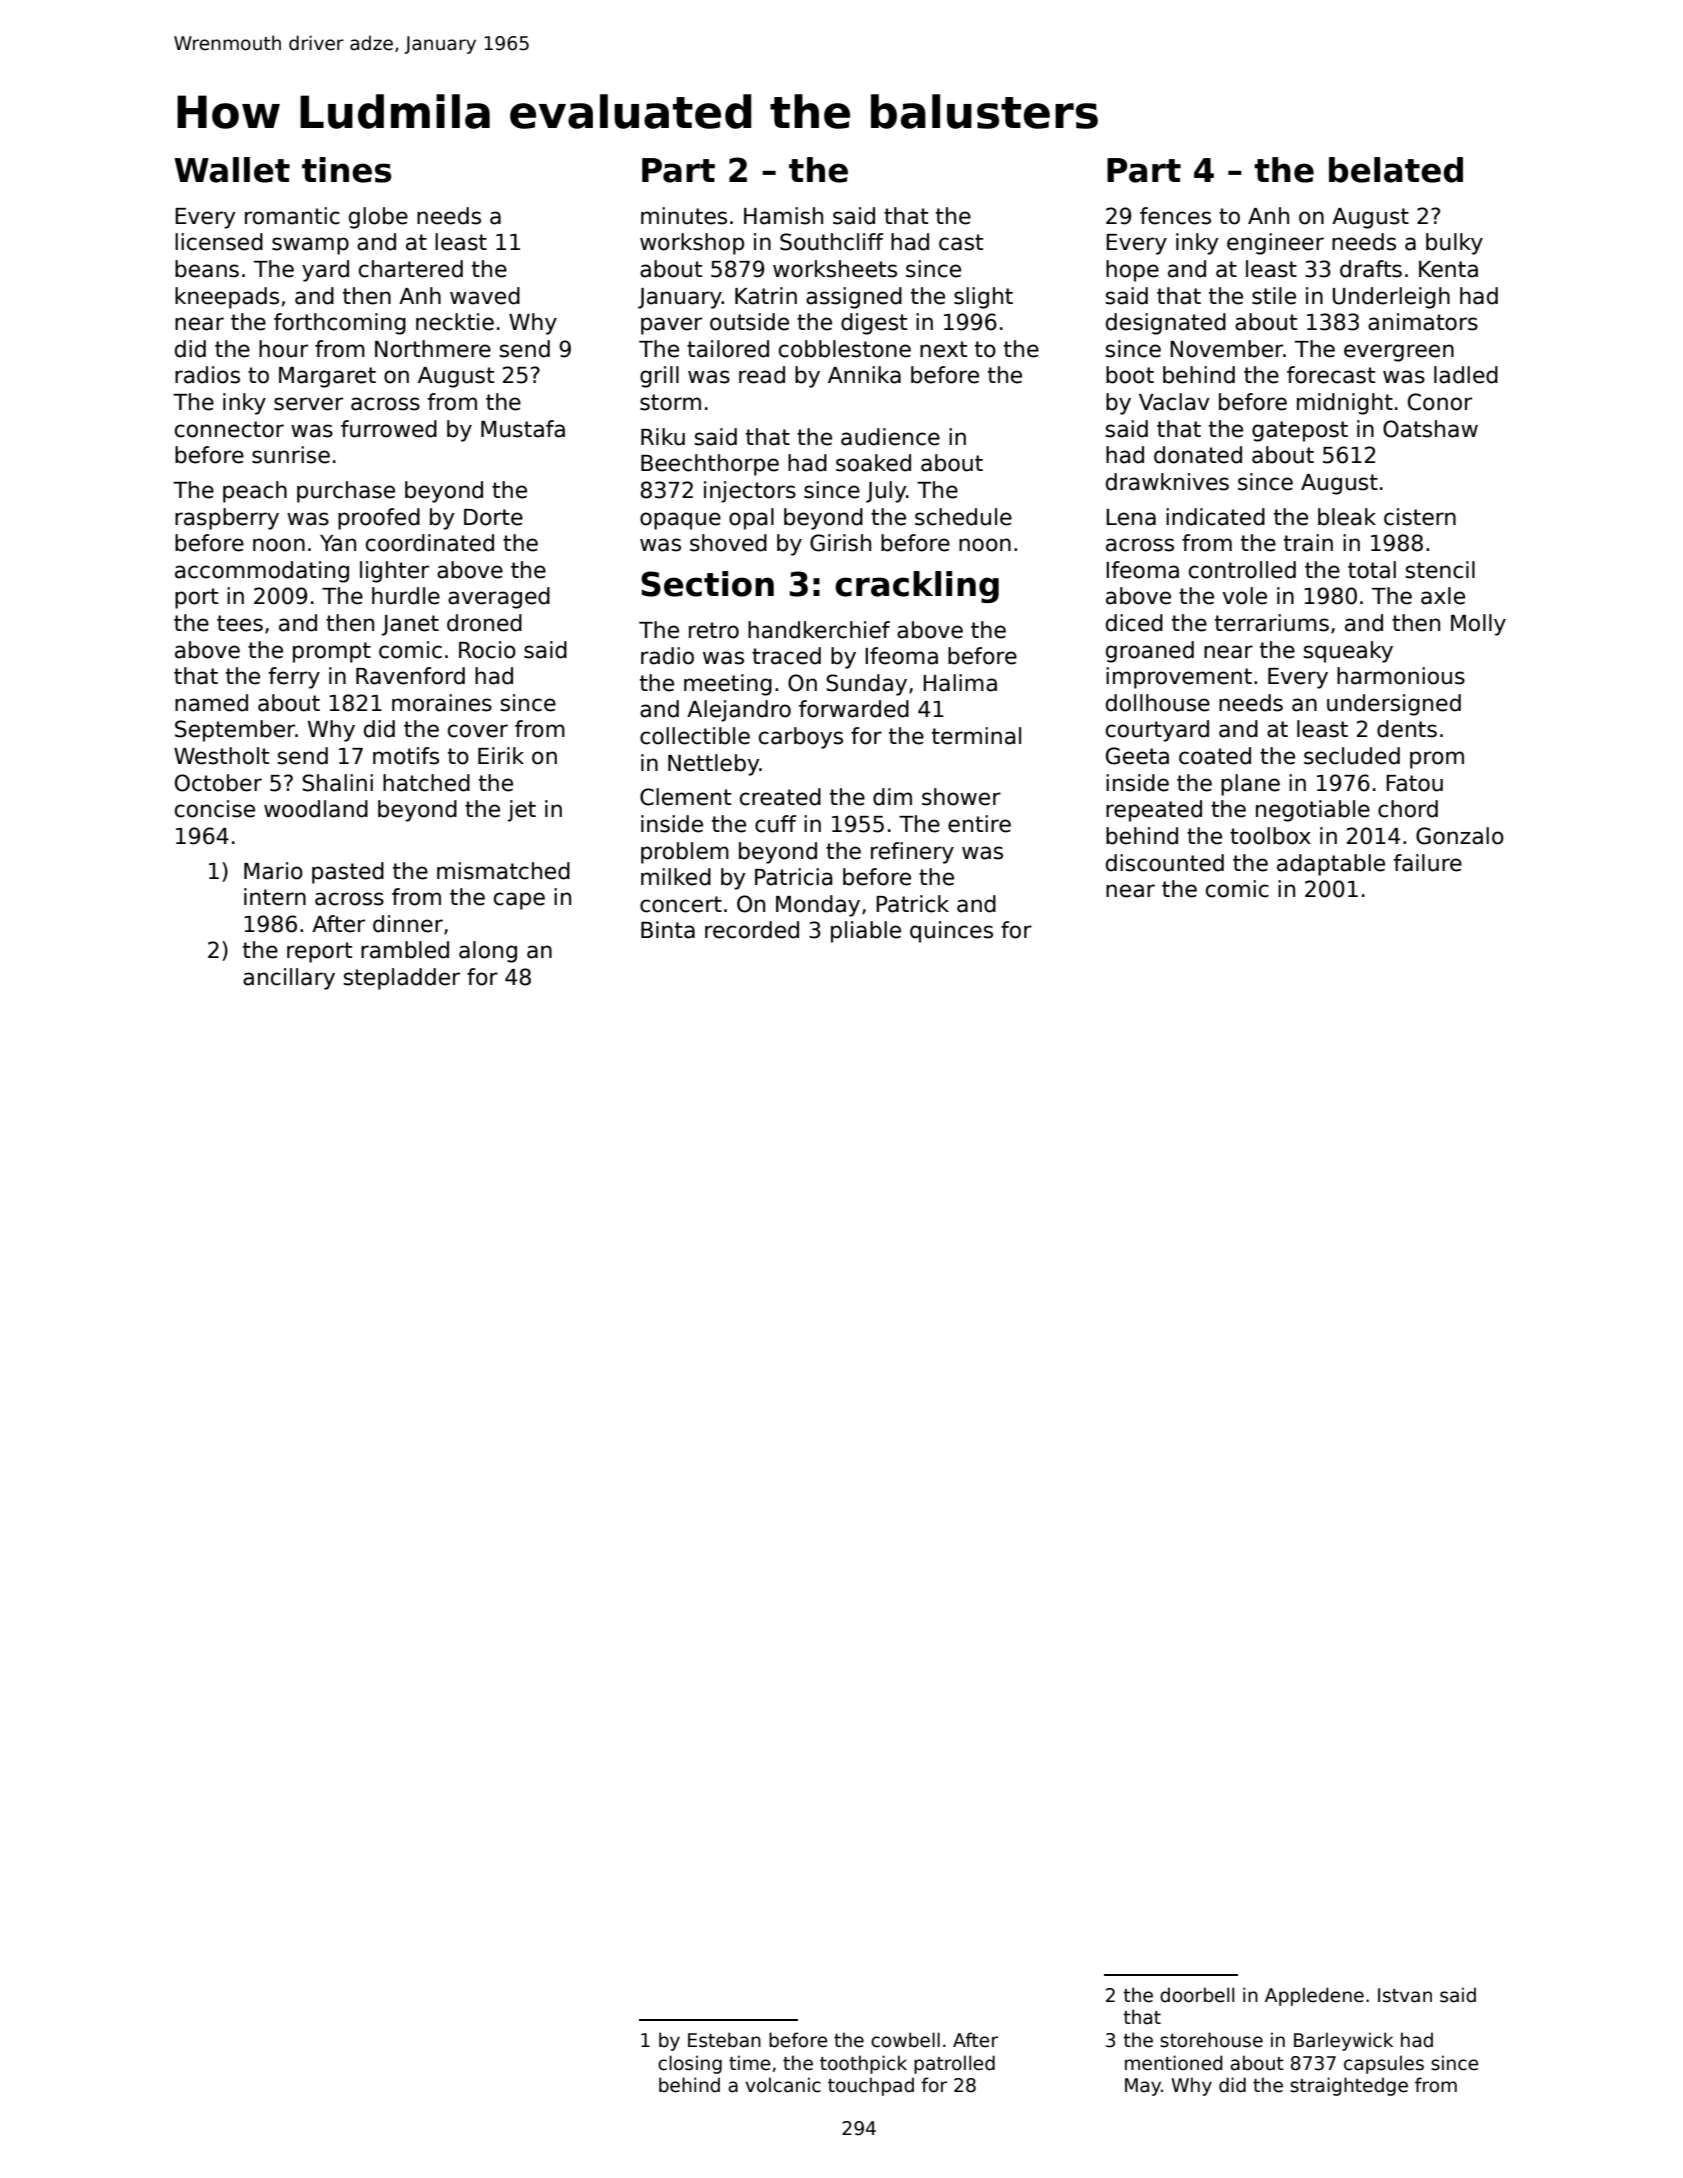  I want to click on axle, so click(1443, 596).
